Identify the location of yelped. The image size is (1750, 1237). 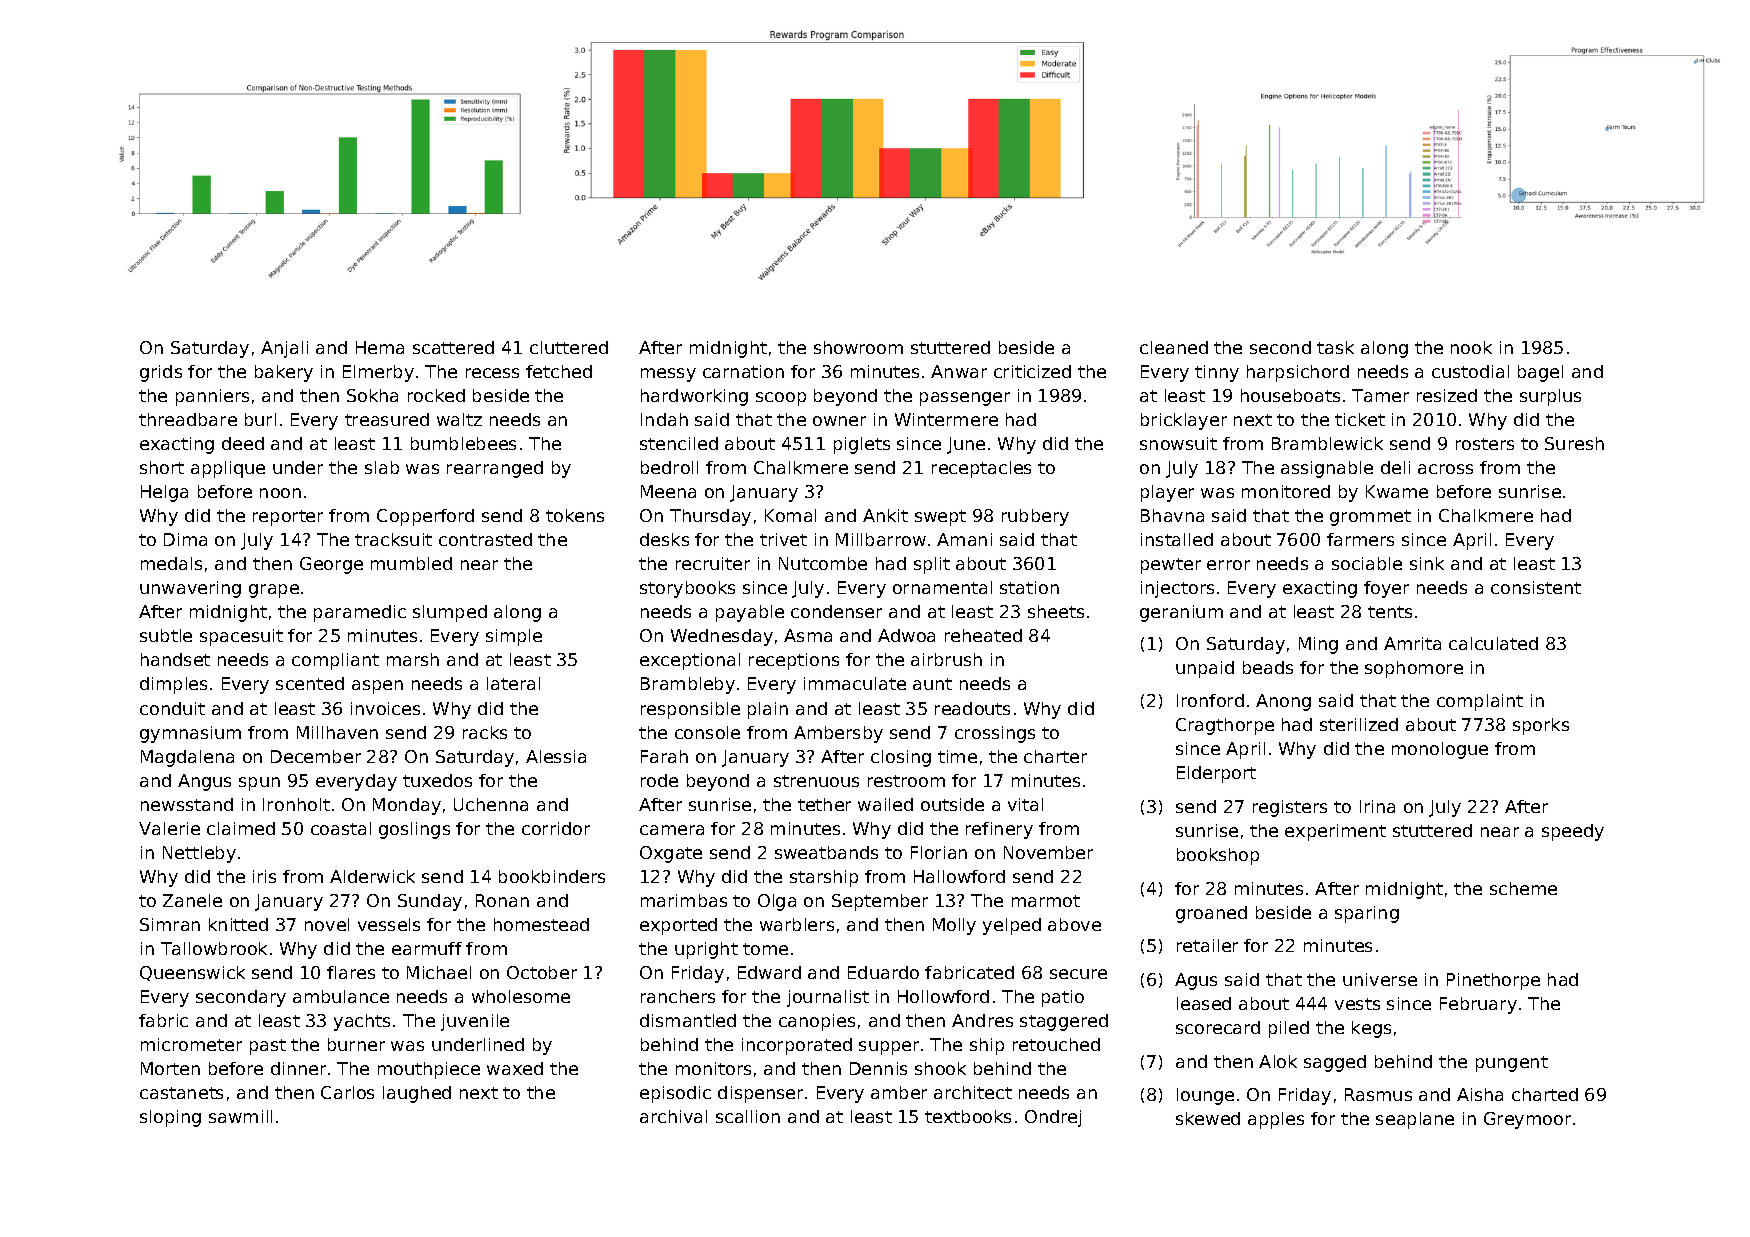
(1012, 926).
